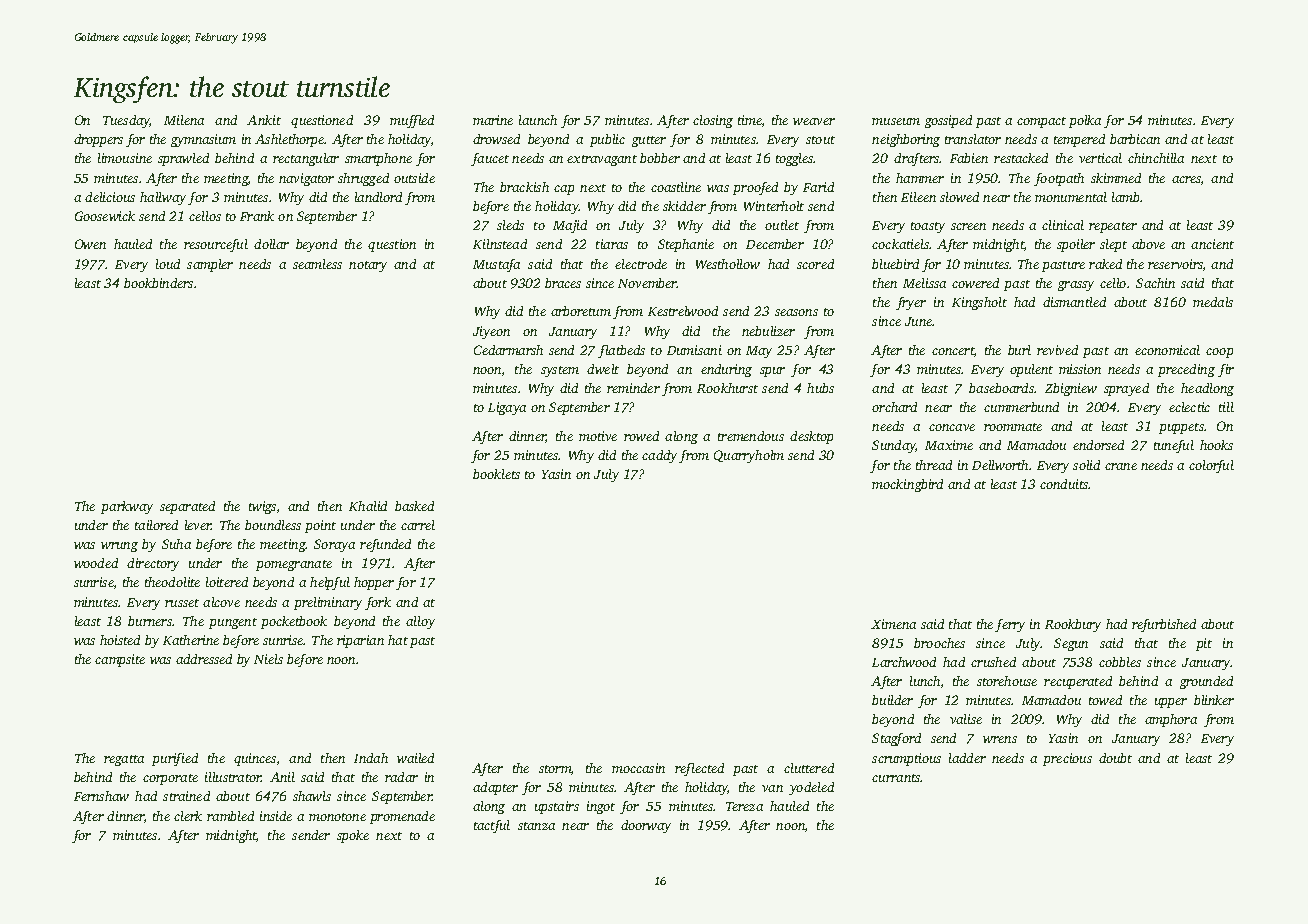 The image size is (1308, 924). What do you see at coordinates (1216, 445) in the image?
I see `hooks` at bounding box center [1216, 445].
